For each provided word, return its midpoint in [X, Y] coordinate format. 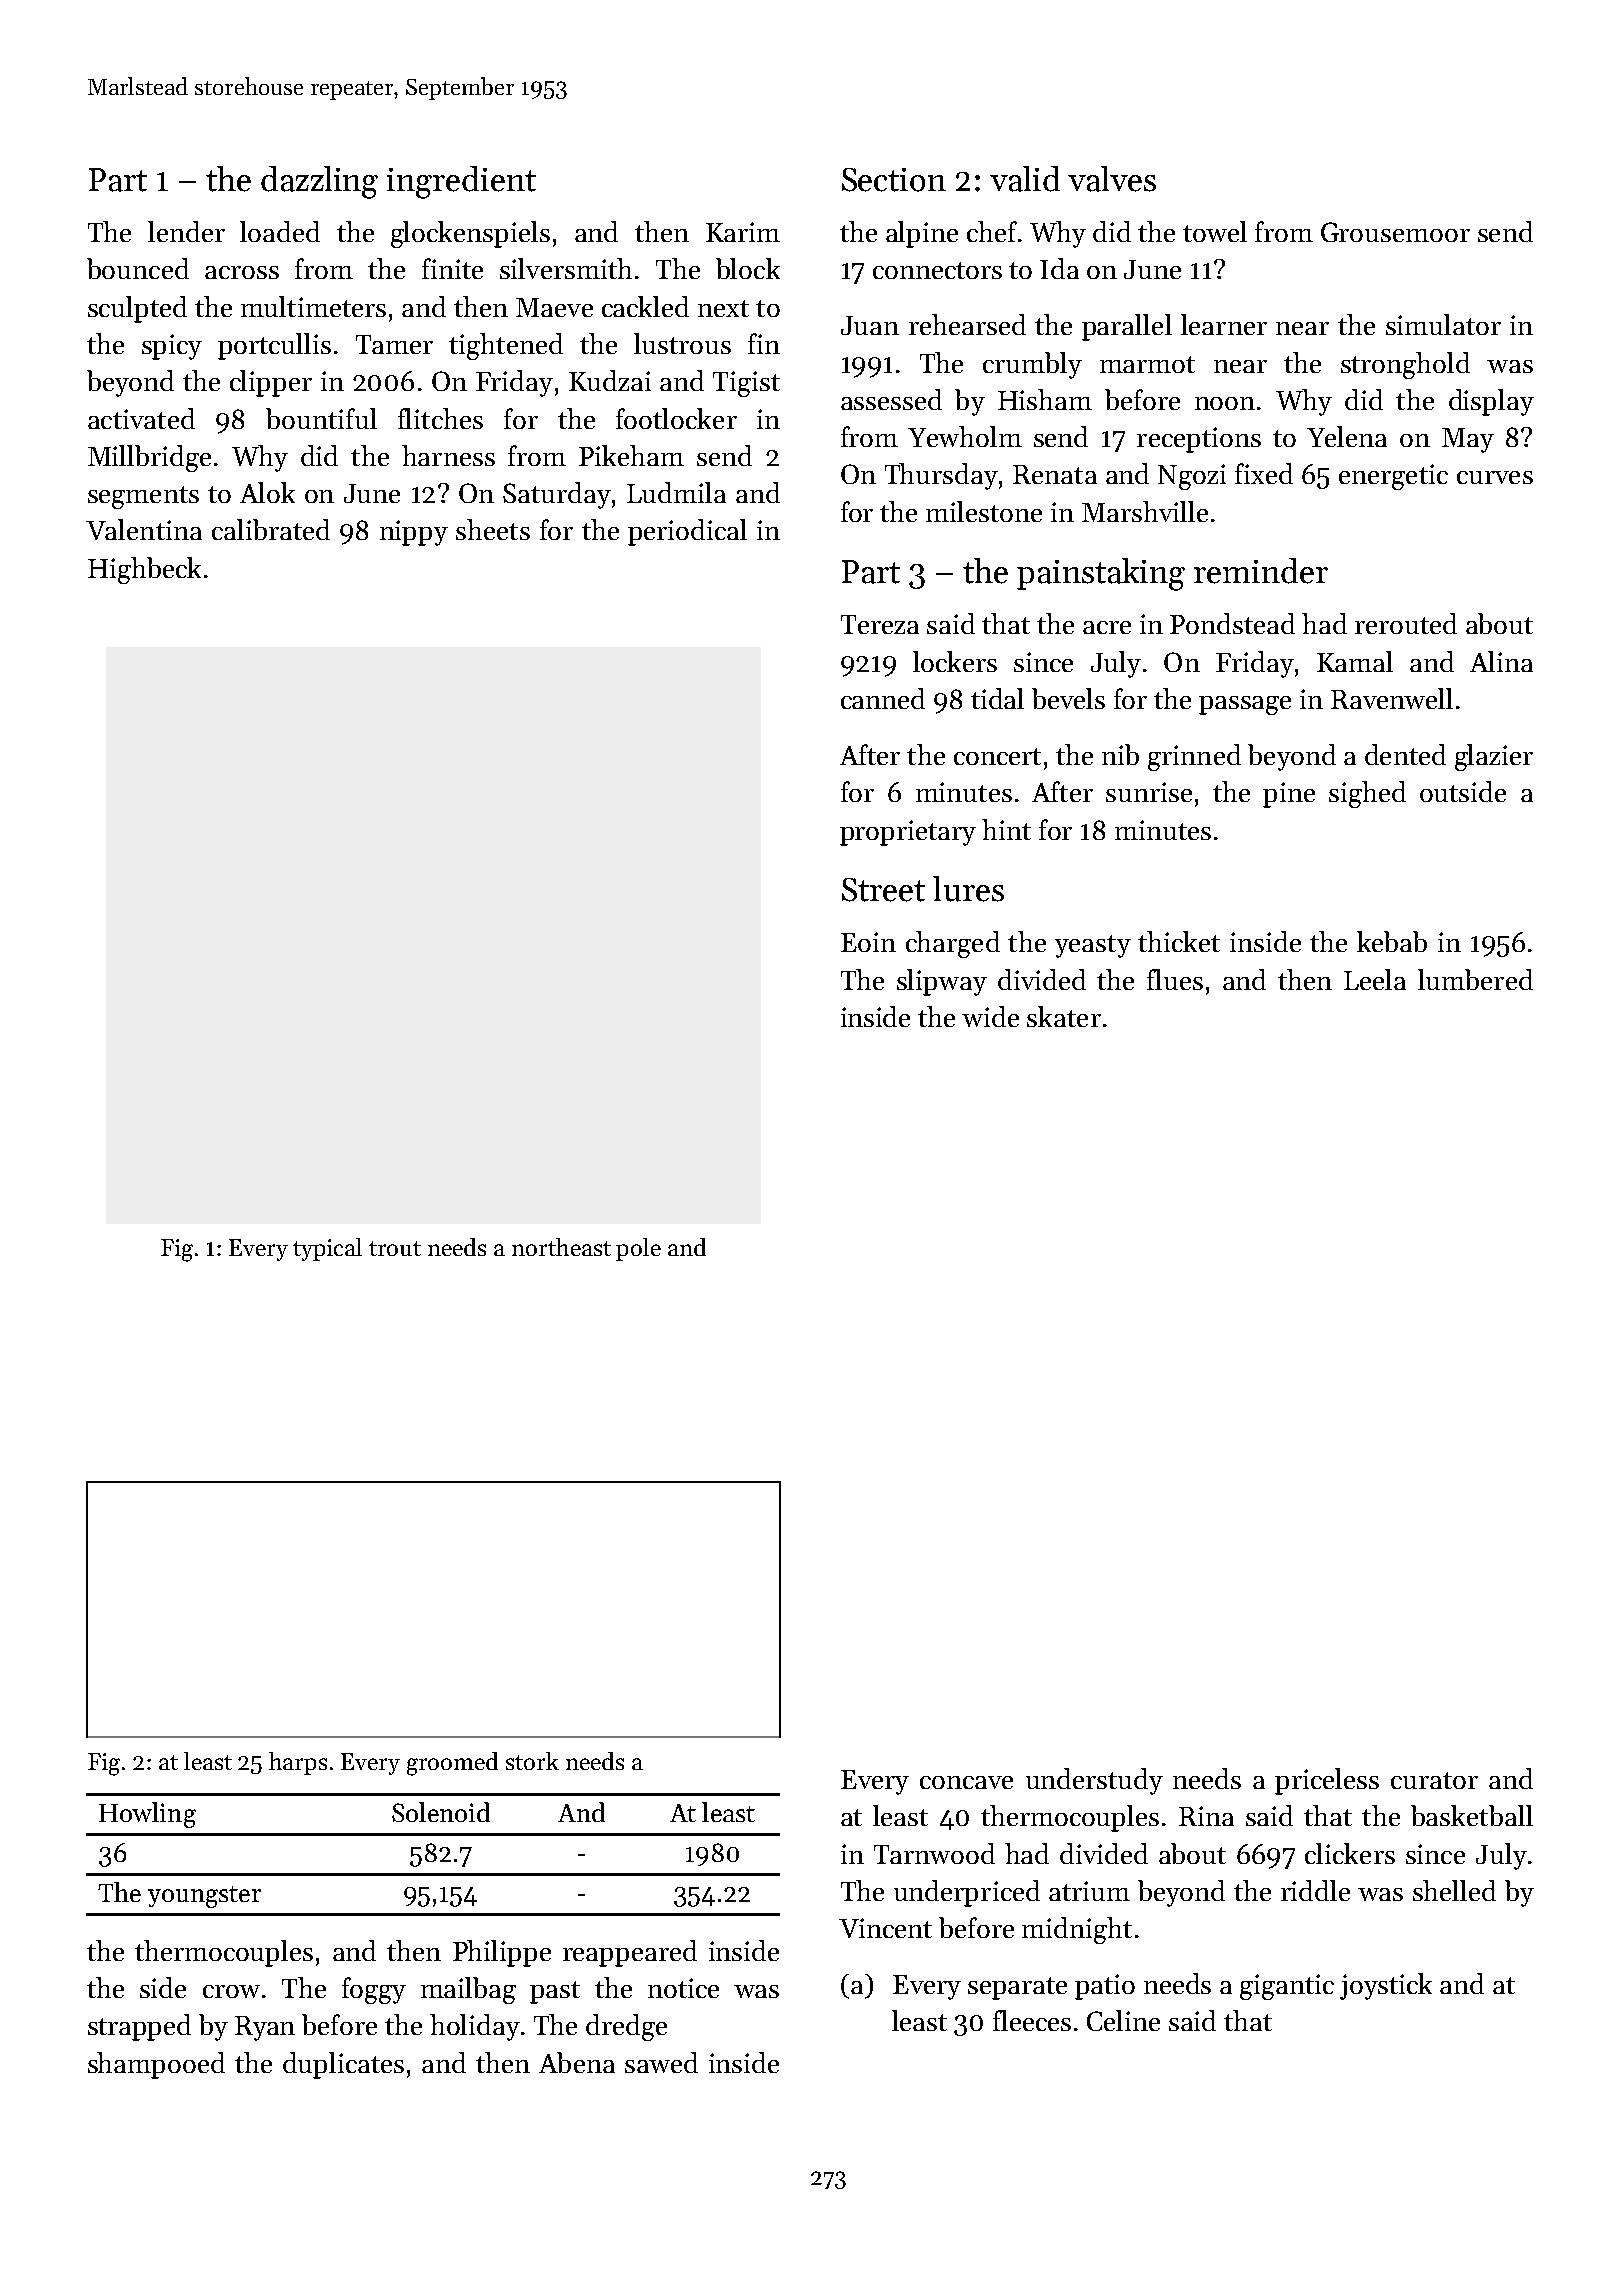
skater [1064, 1016]
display [1491, 402]
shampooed [156, 2065]
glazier [1494, 757]
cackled [645, 306]
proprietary [908, 833]
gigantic [1287, 1987]
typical [327, 1249]
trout [395, 1248]
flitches [440, 418]
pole [638, 1249]
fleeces [1032, 2020]
